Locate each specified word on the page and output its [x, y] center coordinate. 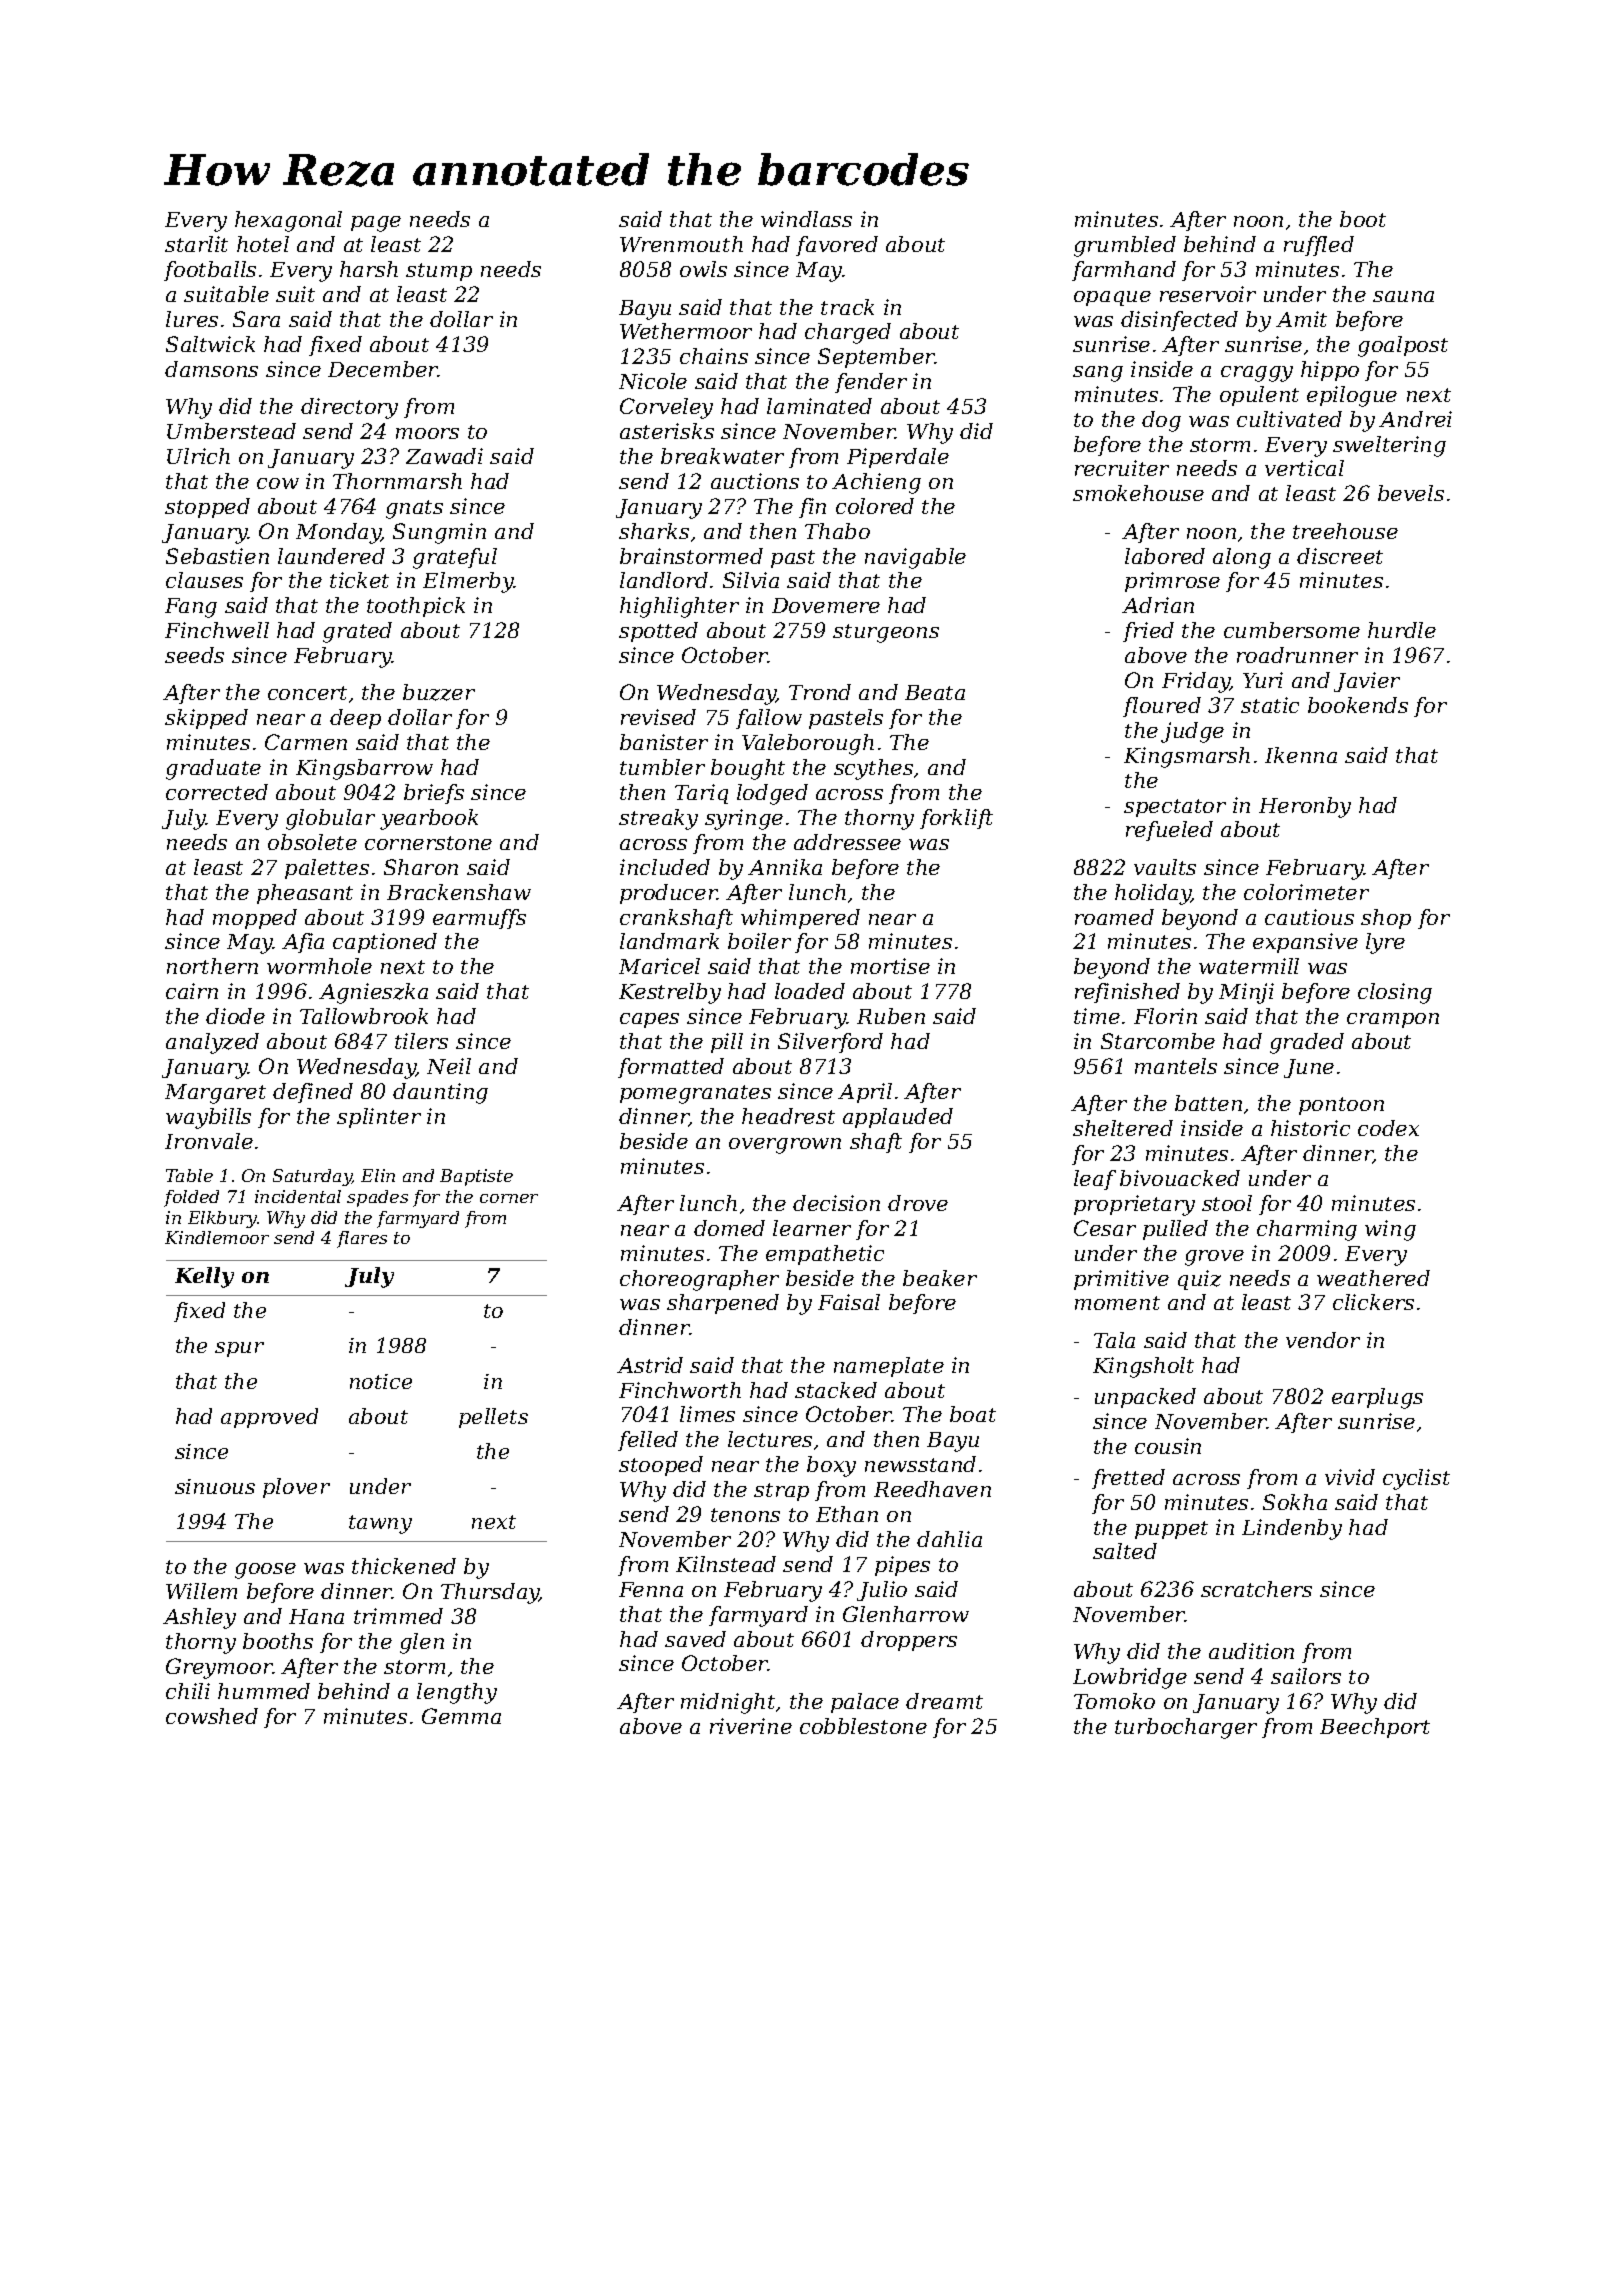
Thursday [490, 1593]
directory [349, 408]
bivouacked [1180, 1178]
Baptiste [476, 1177]
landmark [669, 941]
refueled [1169, 831]
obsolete [312, 842]
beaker [940, 1278]
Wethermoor [686, 331]
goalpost [1403, 346]
